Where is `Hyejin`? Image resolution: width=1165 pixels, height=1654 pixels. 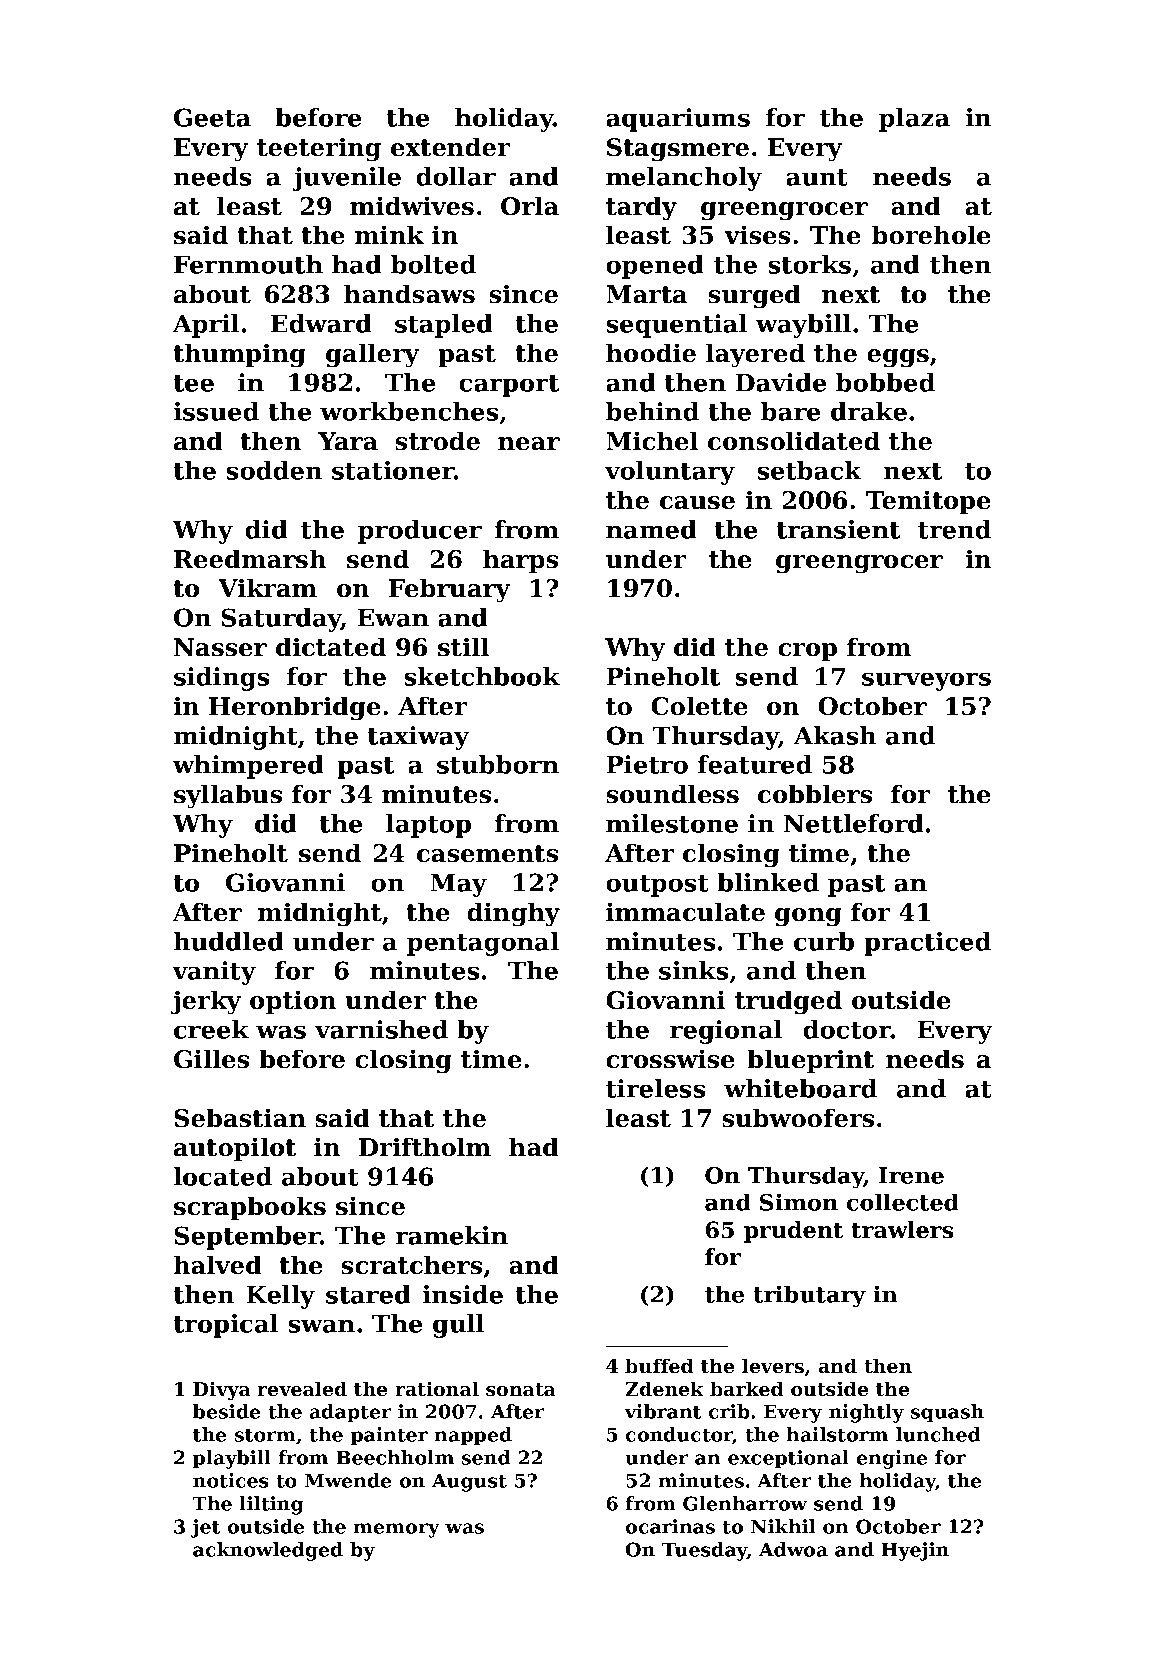
Hyejin is located at coordinates (915, 1551).
